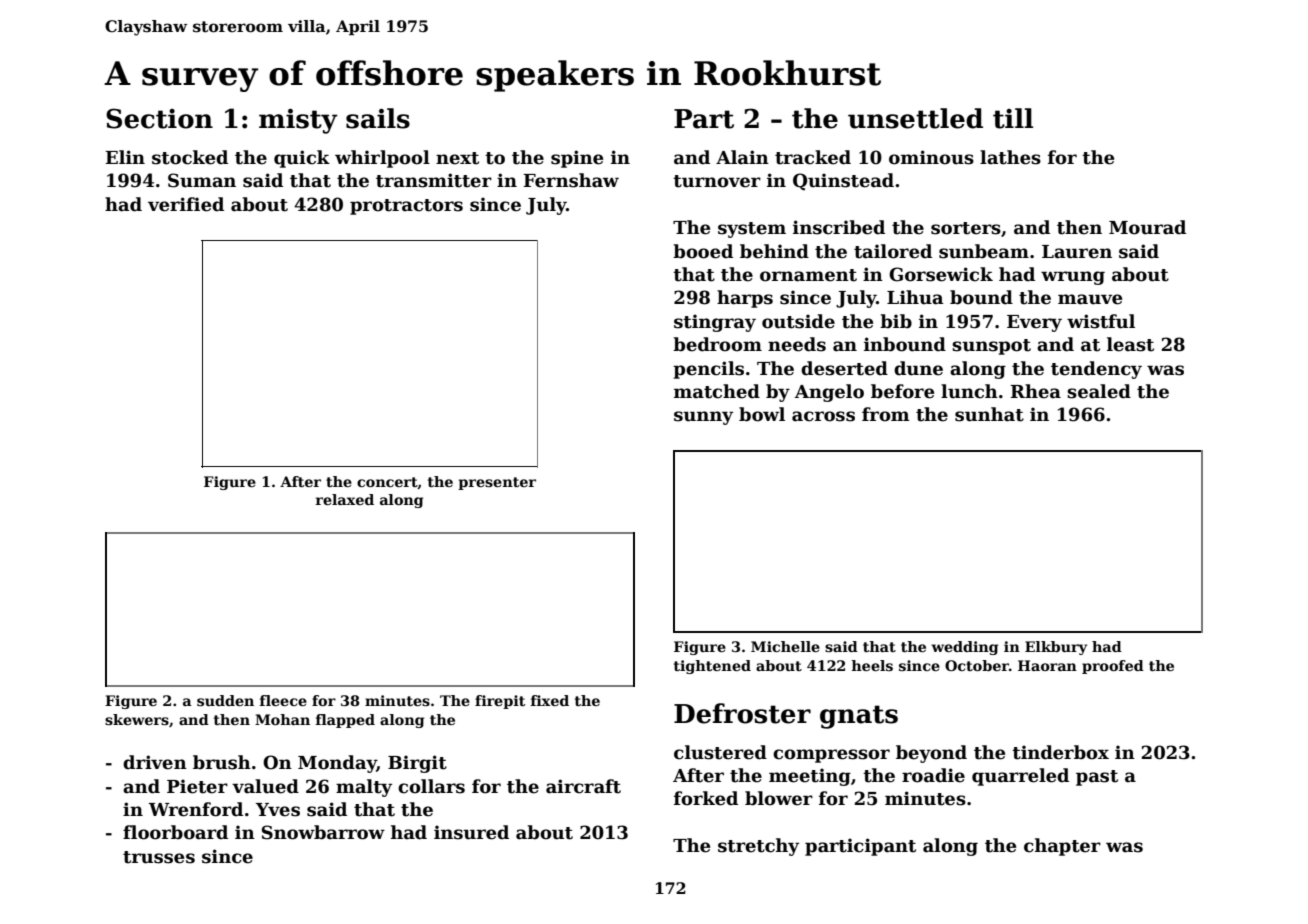 This screenshot has height=924, width=1308. I want to click on concert, so click(387, 483).
